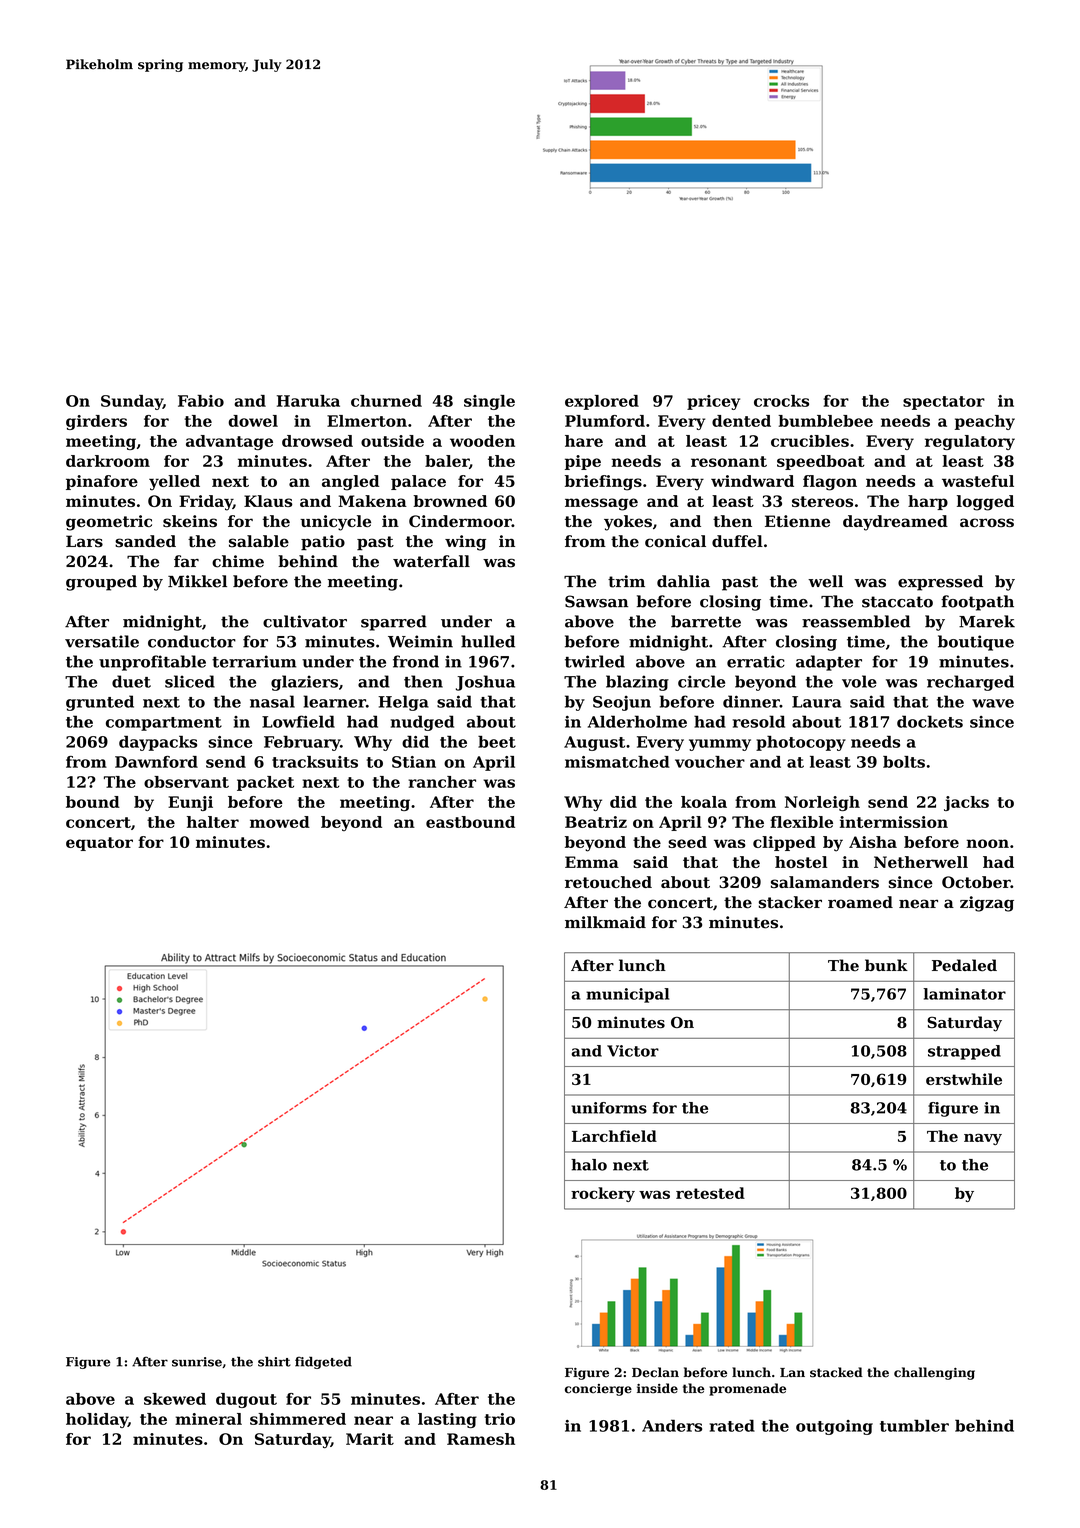 This screenshot has width=1080, height=1528. I want to click on Lowfield, so click(298, 721).
